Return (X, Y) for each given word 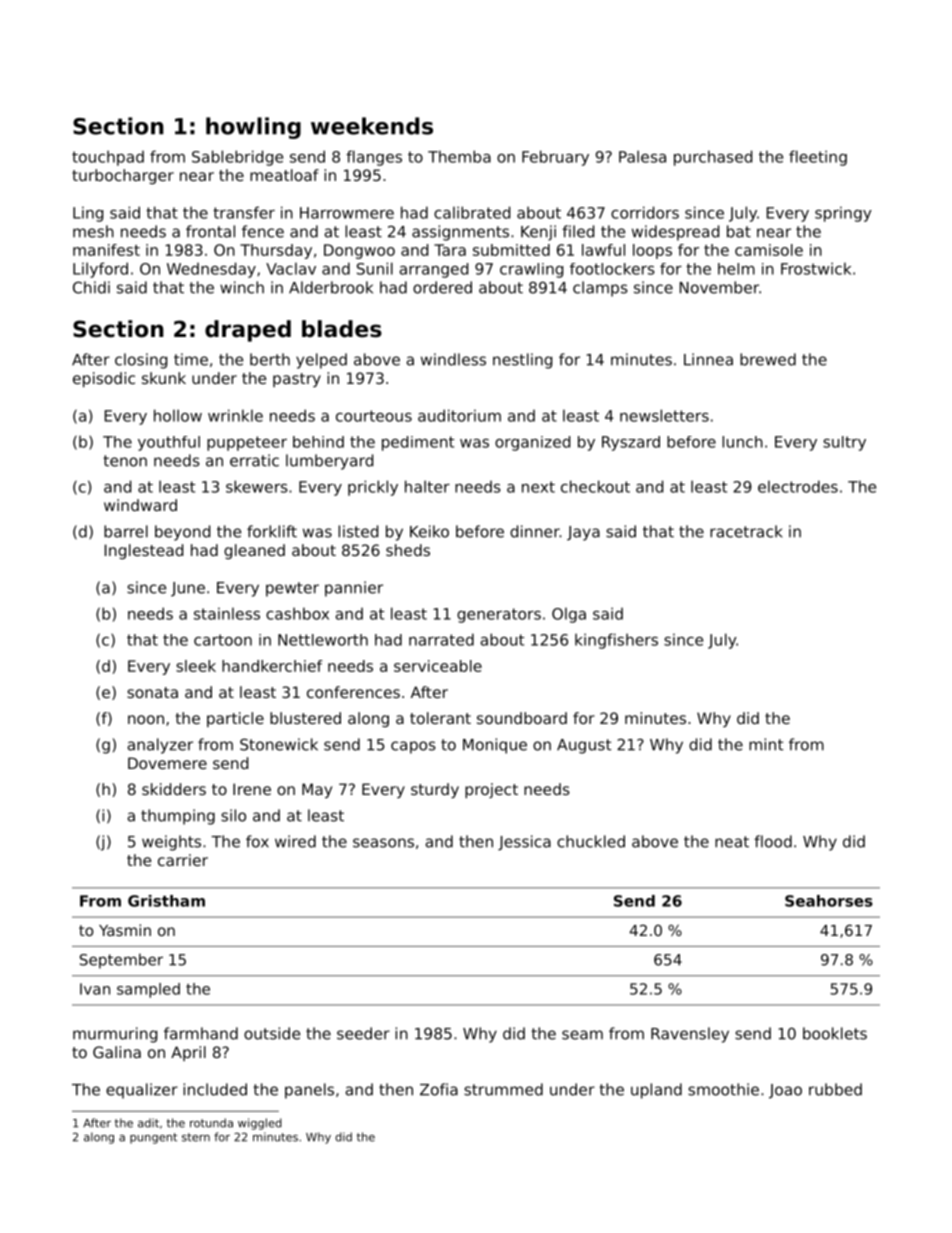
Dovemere (167, 763)
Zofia (439, 1089)
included (215, 1089)
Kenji (538, 233)
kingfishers (616, 641)
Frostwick (816, 268)
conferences (353, 692)
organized (532, 443)
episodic (104, 379)
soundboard (522, 718)
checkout (595, 486)
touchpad (108, 158)
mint (766, 744)
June (188, 589)
